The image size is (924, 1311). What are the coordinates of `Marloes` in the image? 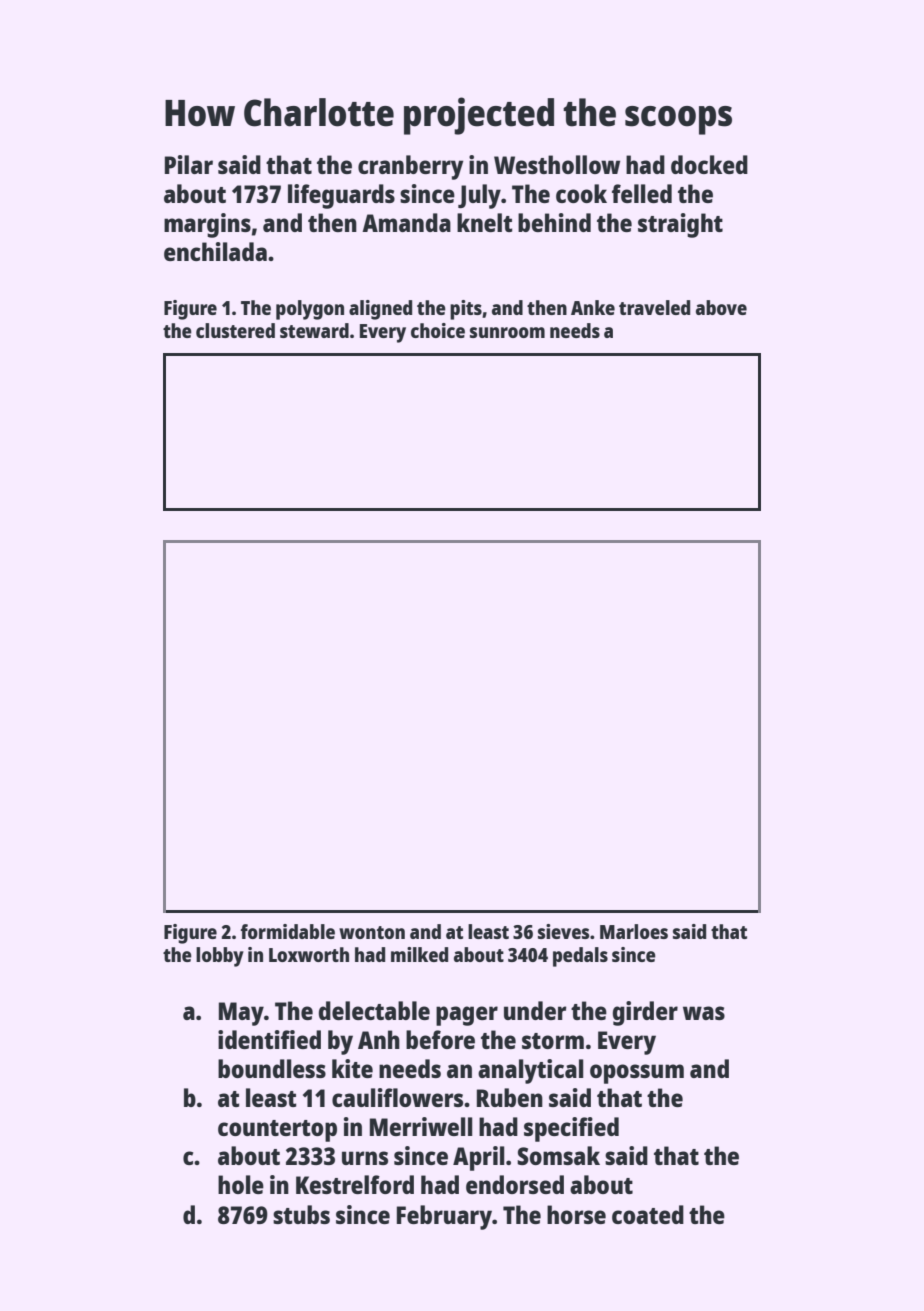 It's located at (634, 931).
